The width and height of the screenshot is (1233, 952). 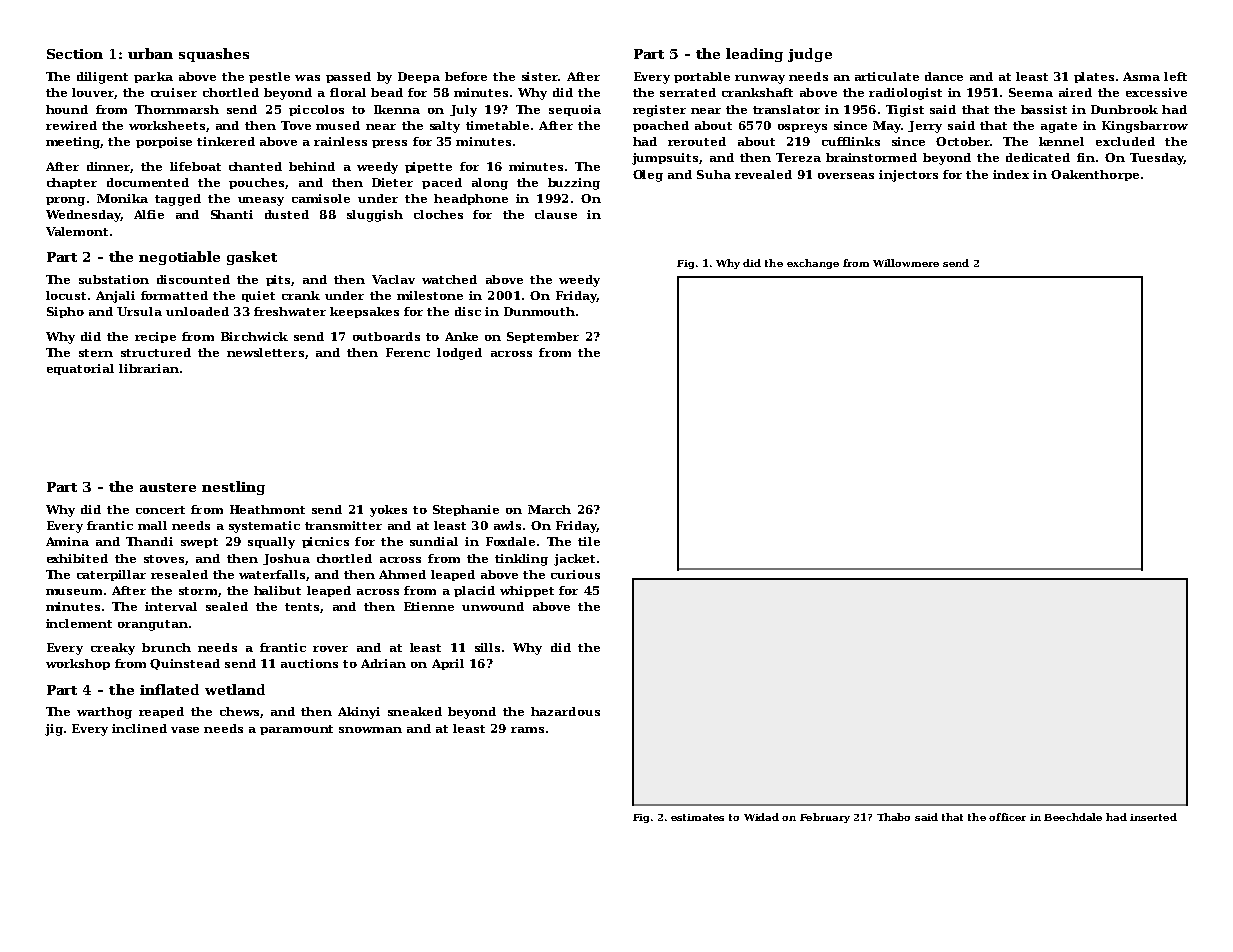 I want to click on March, so click(x=549, y=509).
